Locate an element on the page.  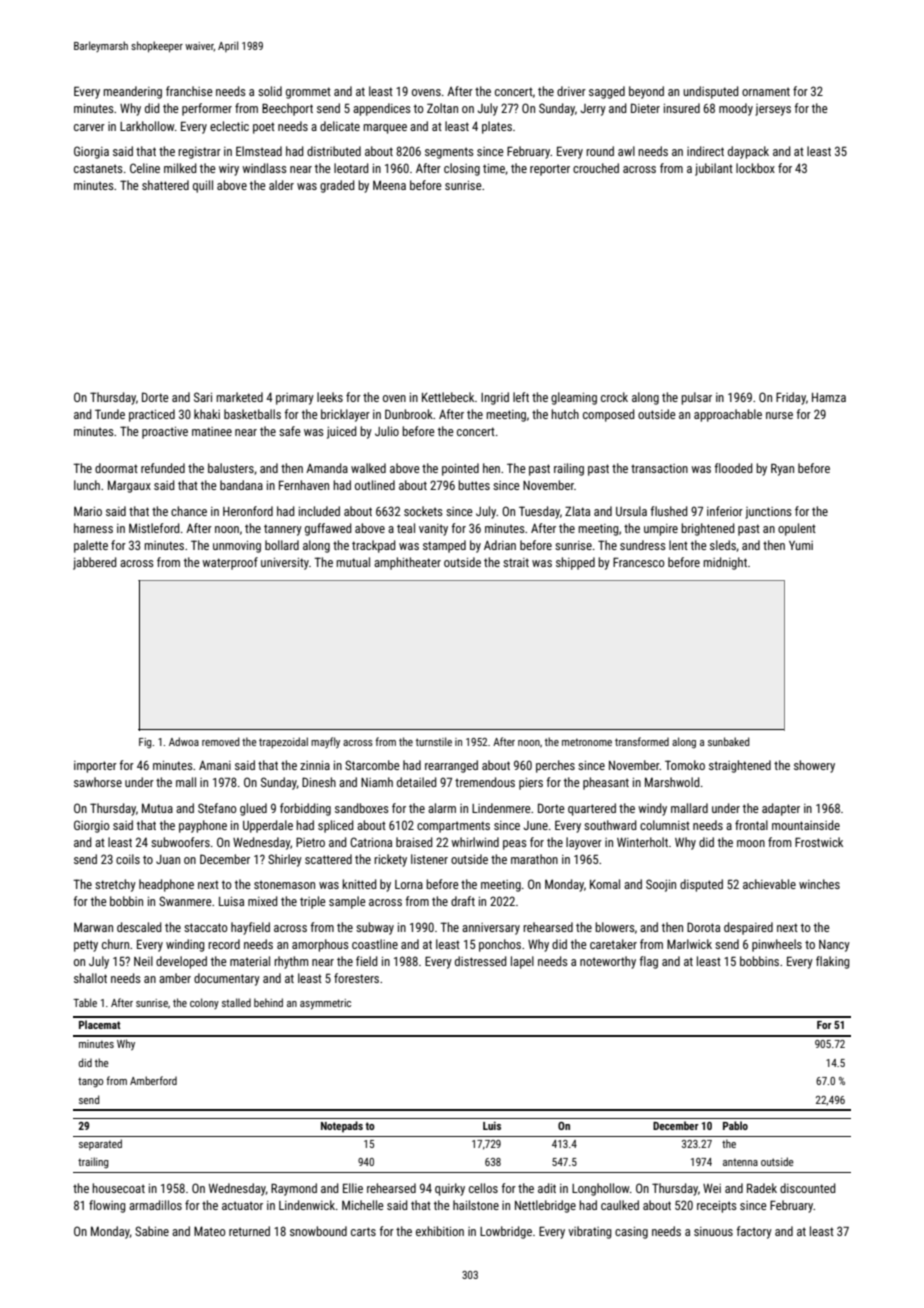
separated is located at coordinates (100, 1144).
